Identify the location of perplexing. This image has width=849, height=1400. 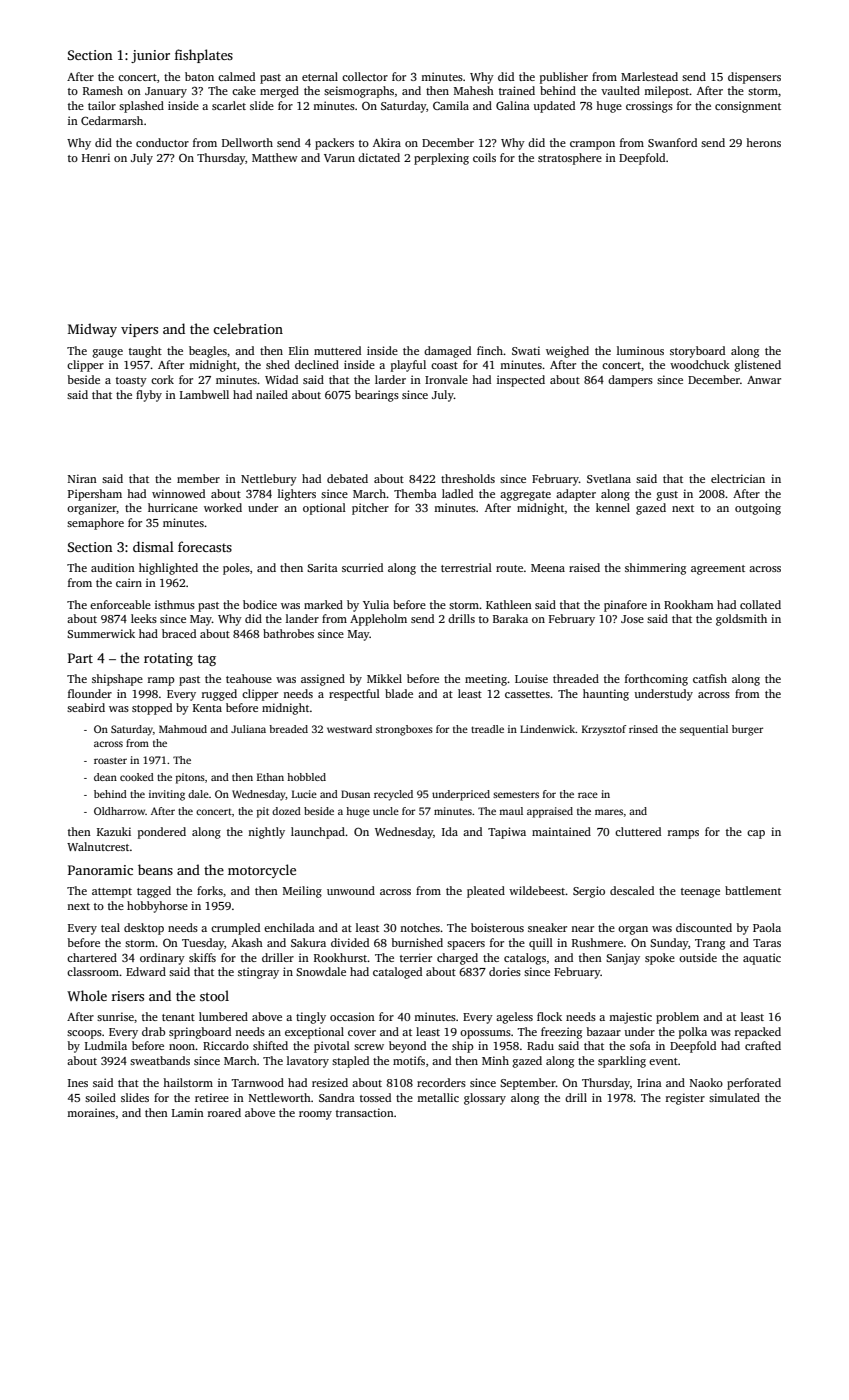
(441, 159).
